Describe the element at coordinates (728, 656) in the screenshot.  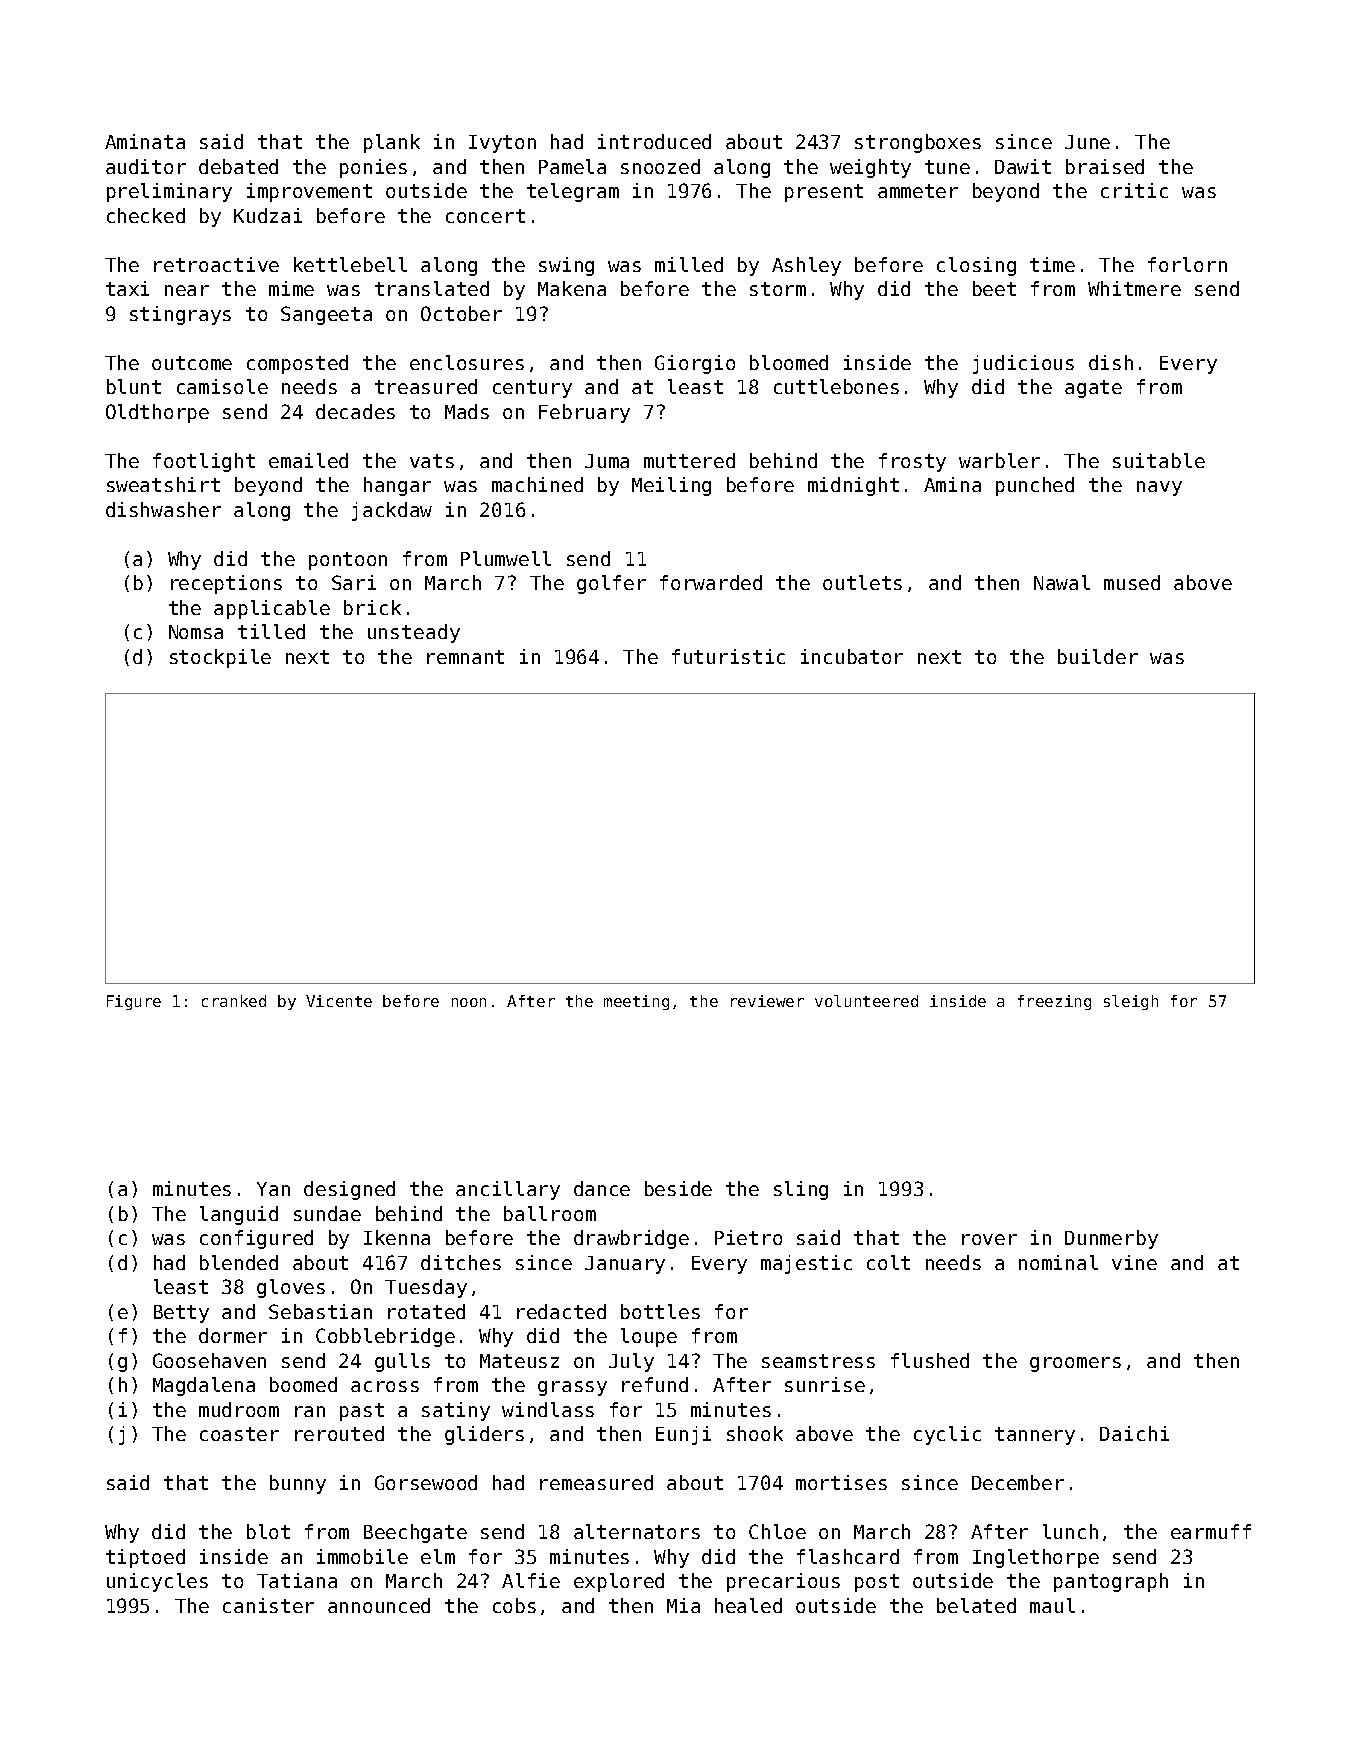
I see `futuristic` at that location.
